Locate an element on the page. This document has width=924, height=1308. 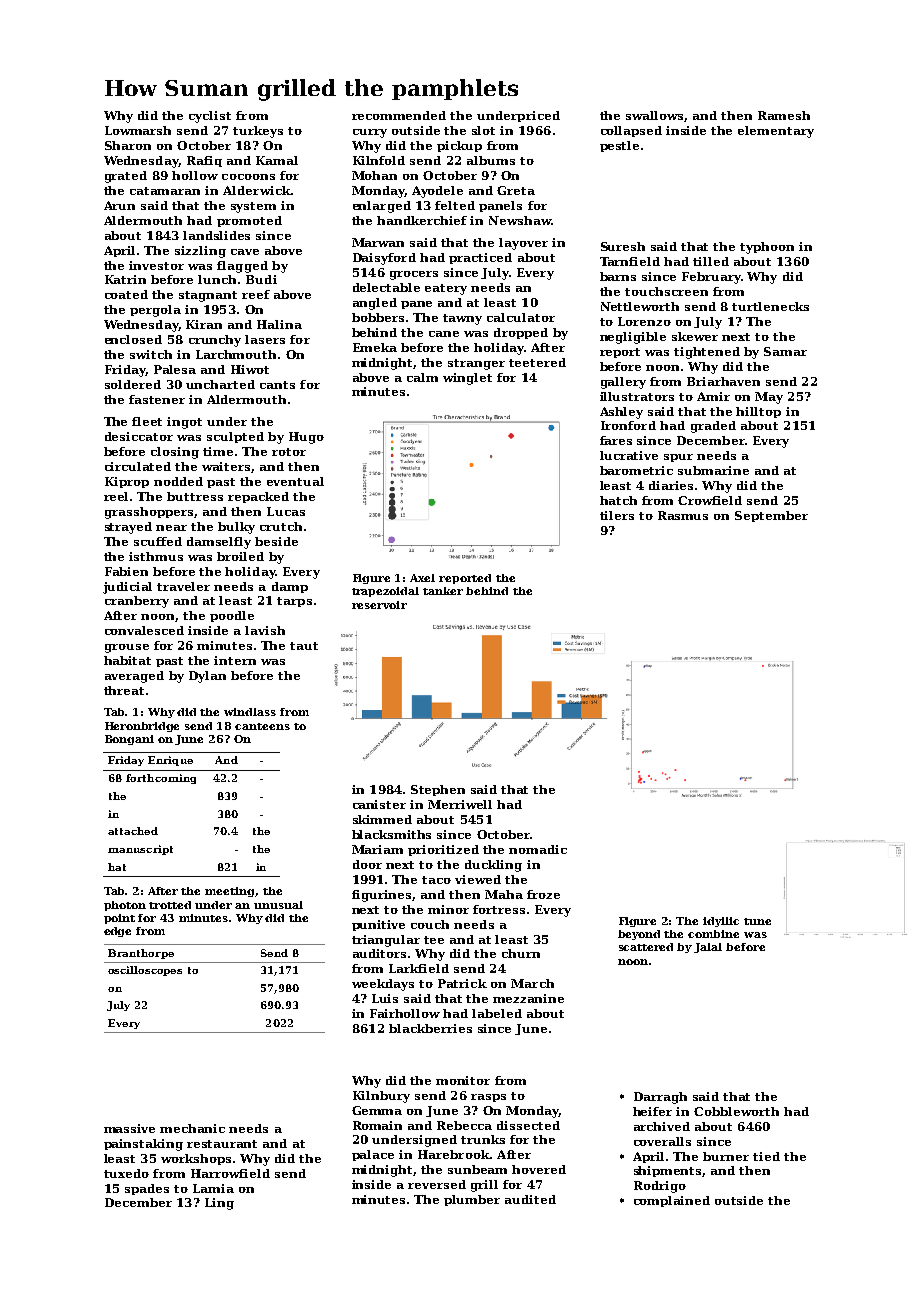
Crowfield is located at coordinates (710, 500).
